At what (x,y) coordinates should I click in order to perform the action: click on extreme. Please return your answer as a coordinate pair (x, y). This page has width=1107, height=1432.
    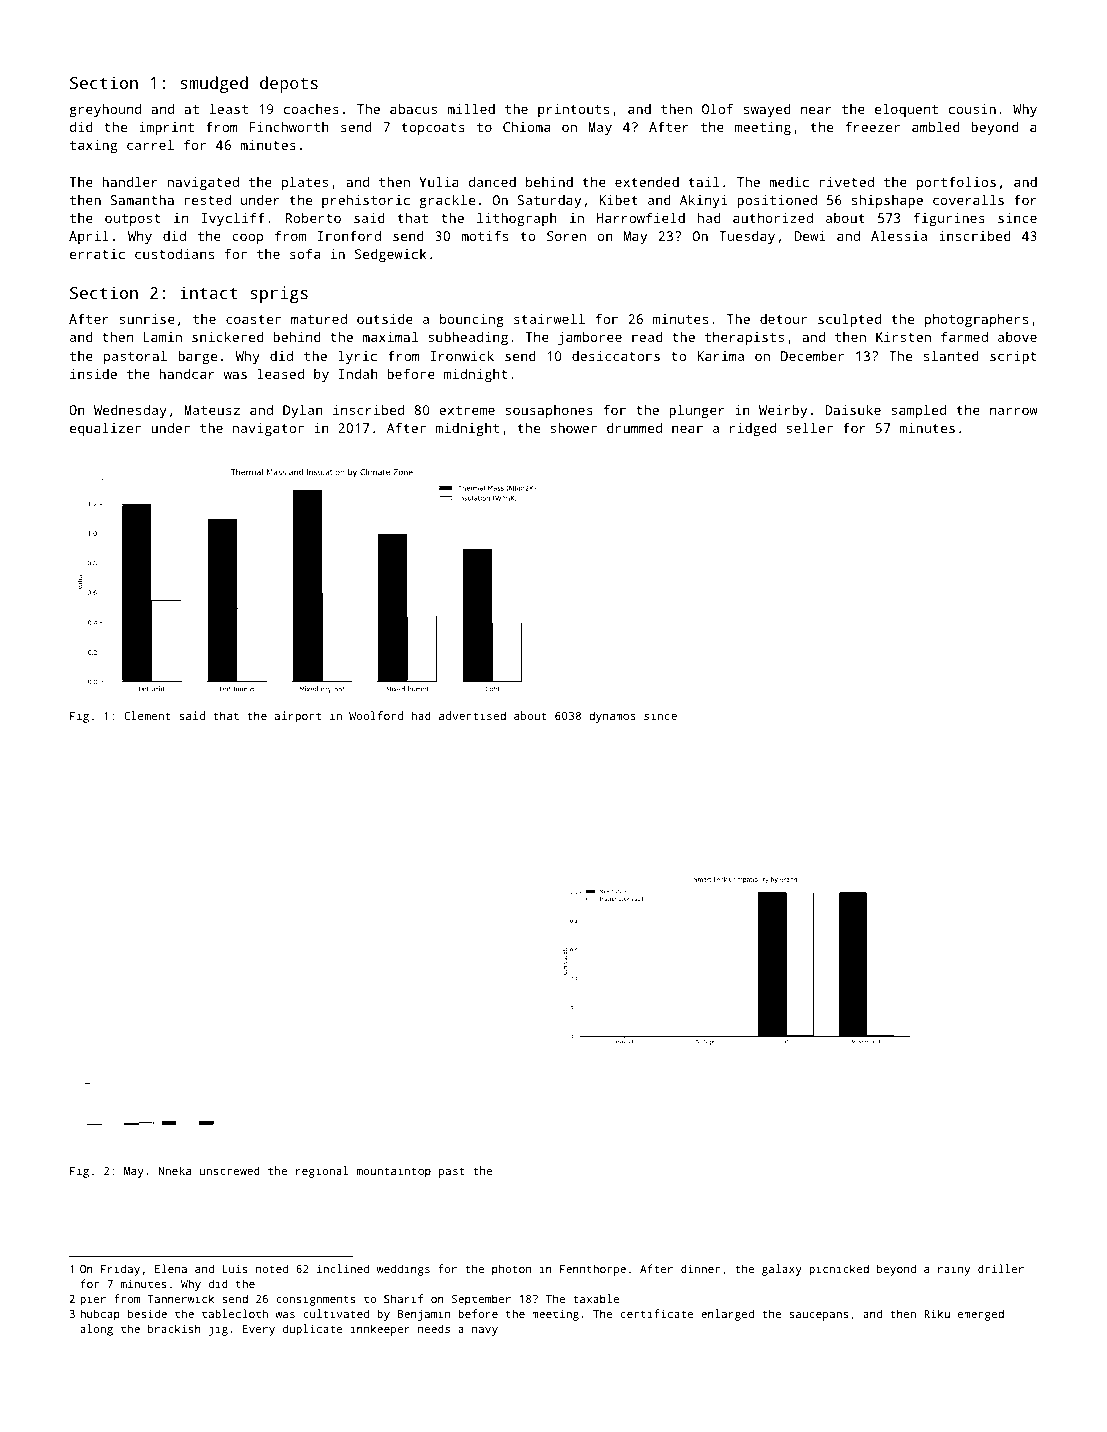
    Looking at the image, I should click on (467, 410).
